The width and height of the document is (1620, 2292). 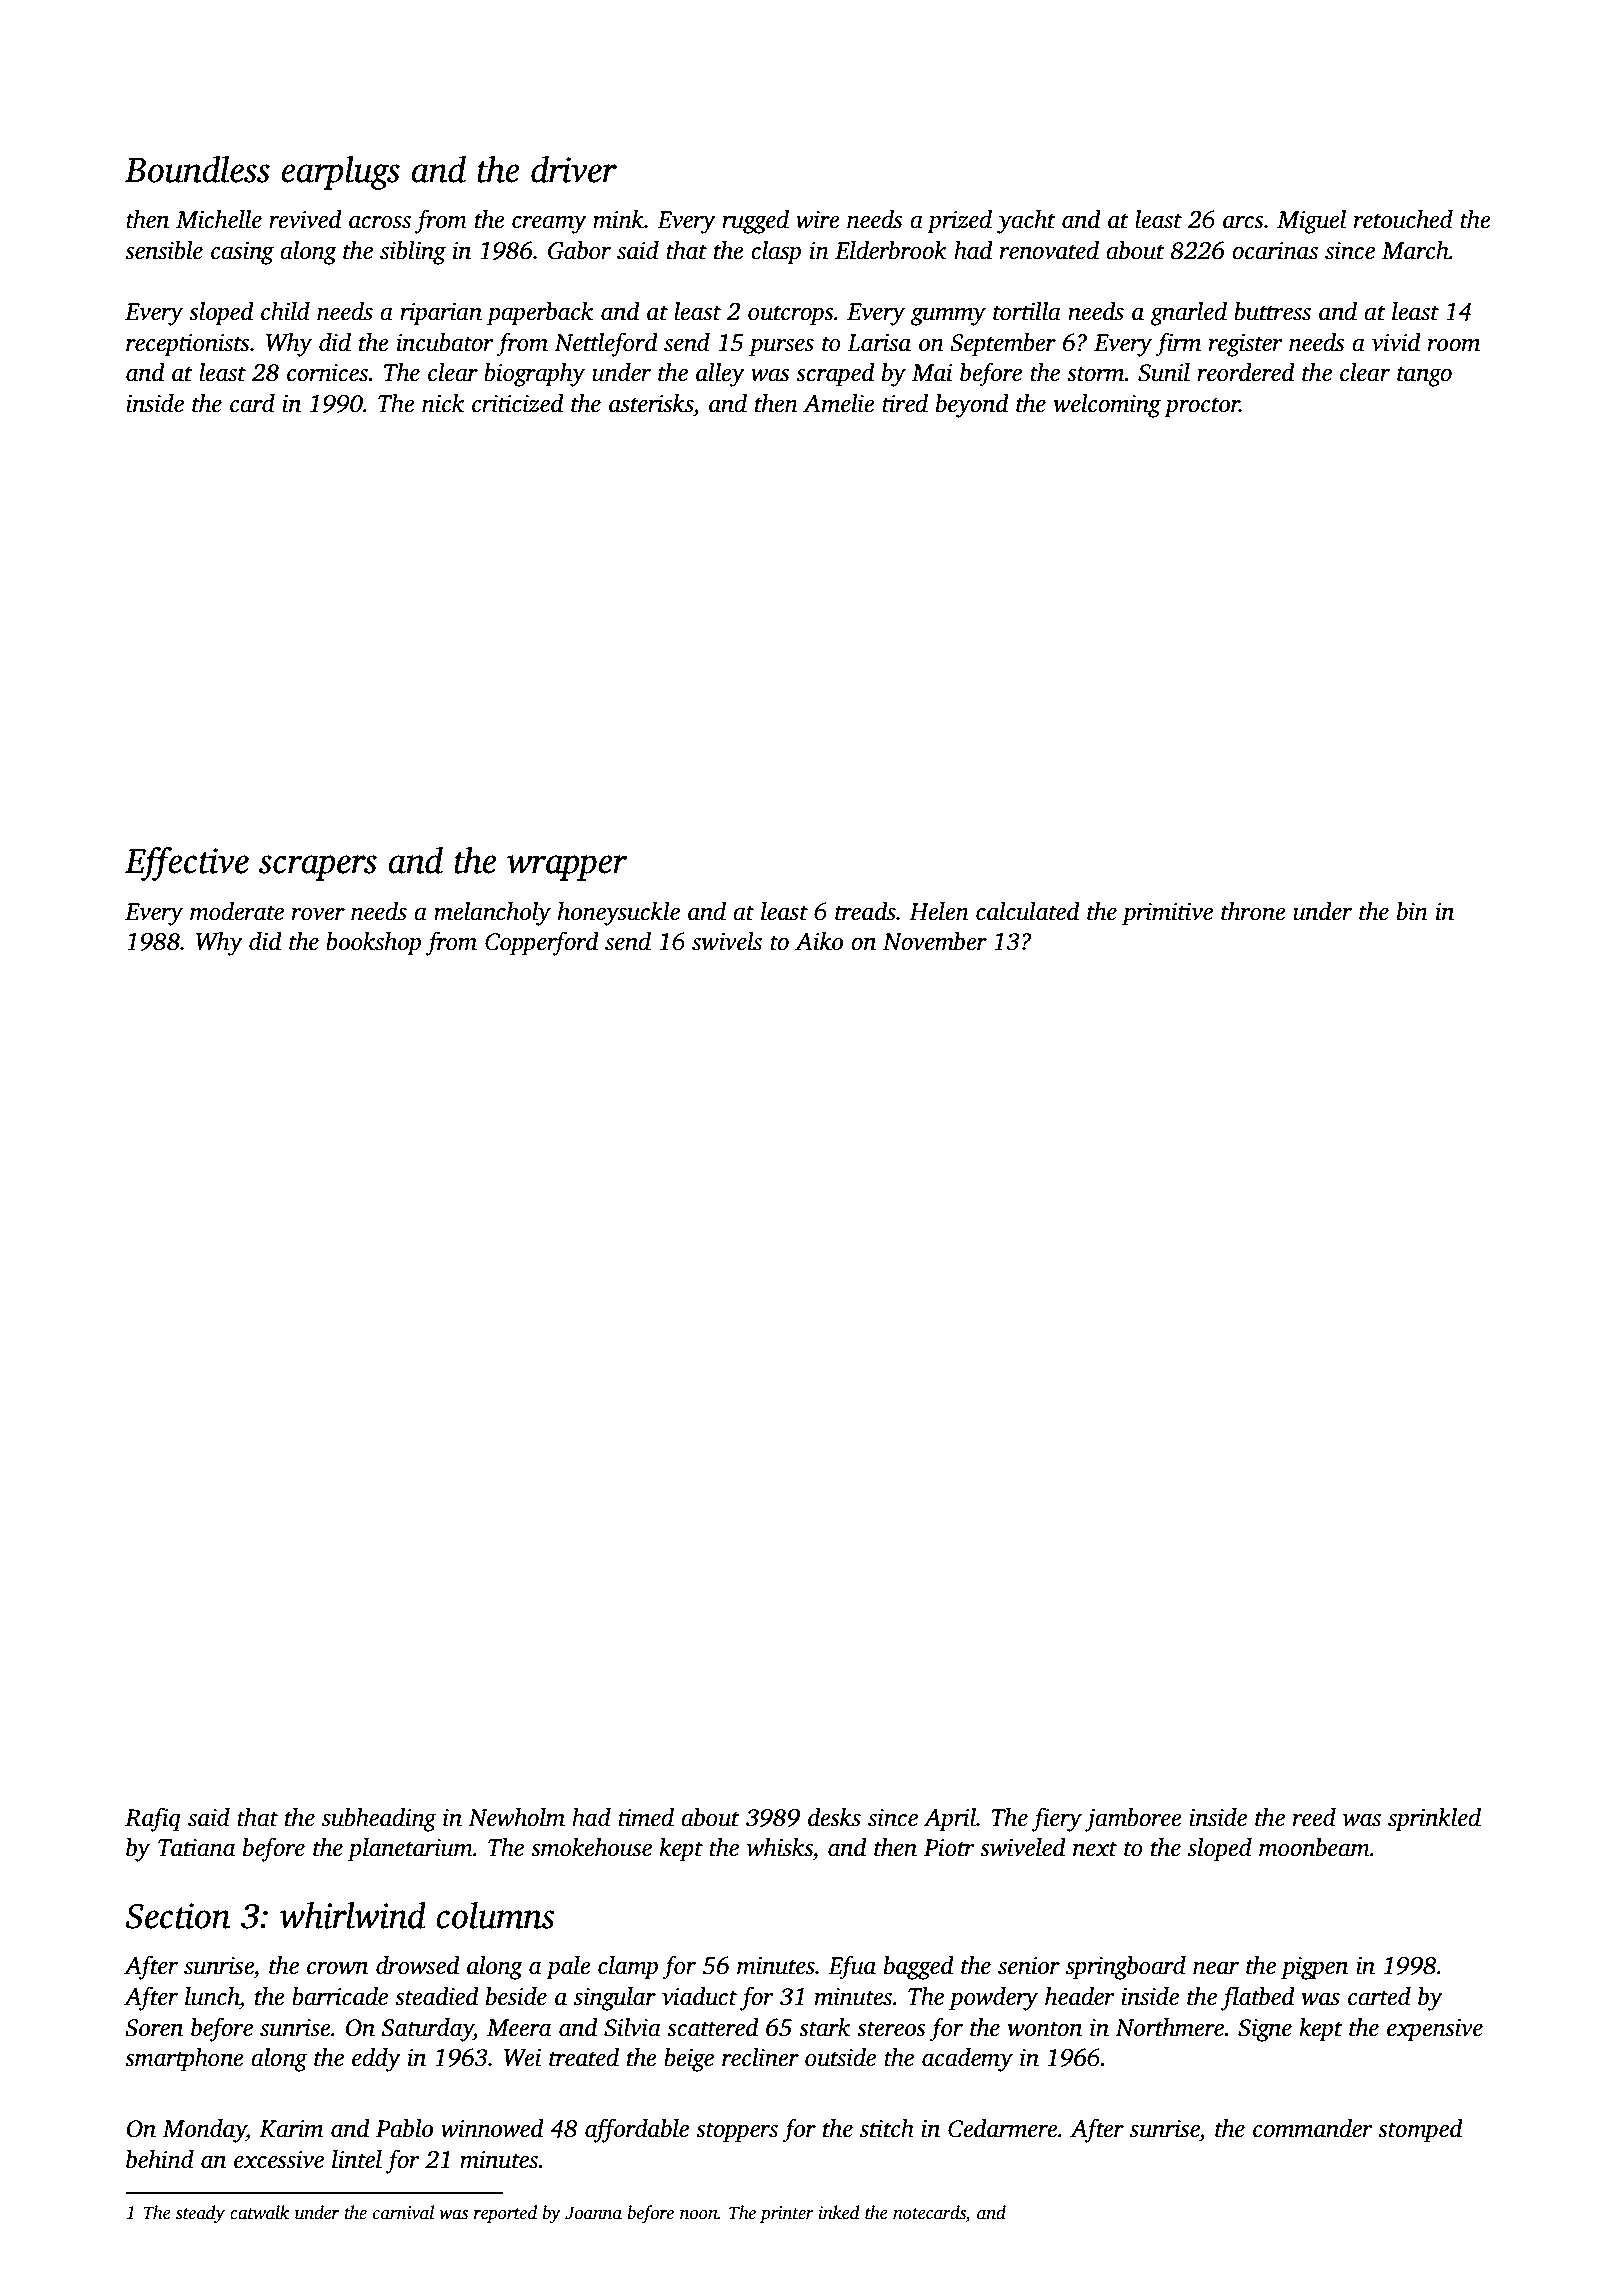 What do you see at coordinates (187, 345) in the document?
I see `receptionists` at bounding box center [187, 345].
